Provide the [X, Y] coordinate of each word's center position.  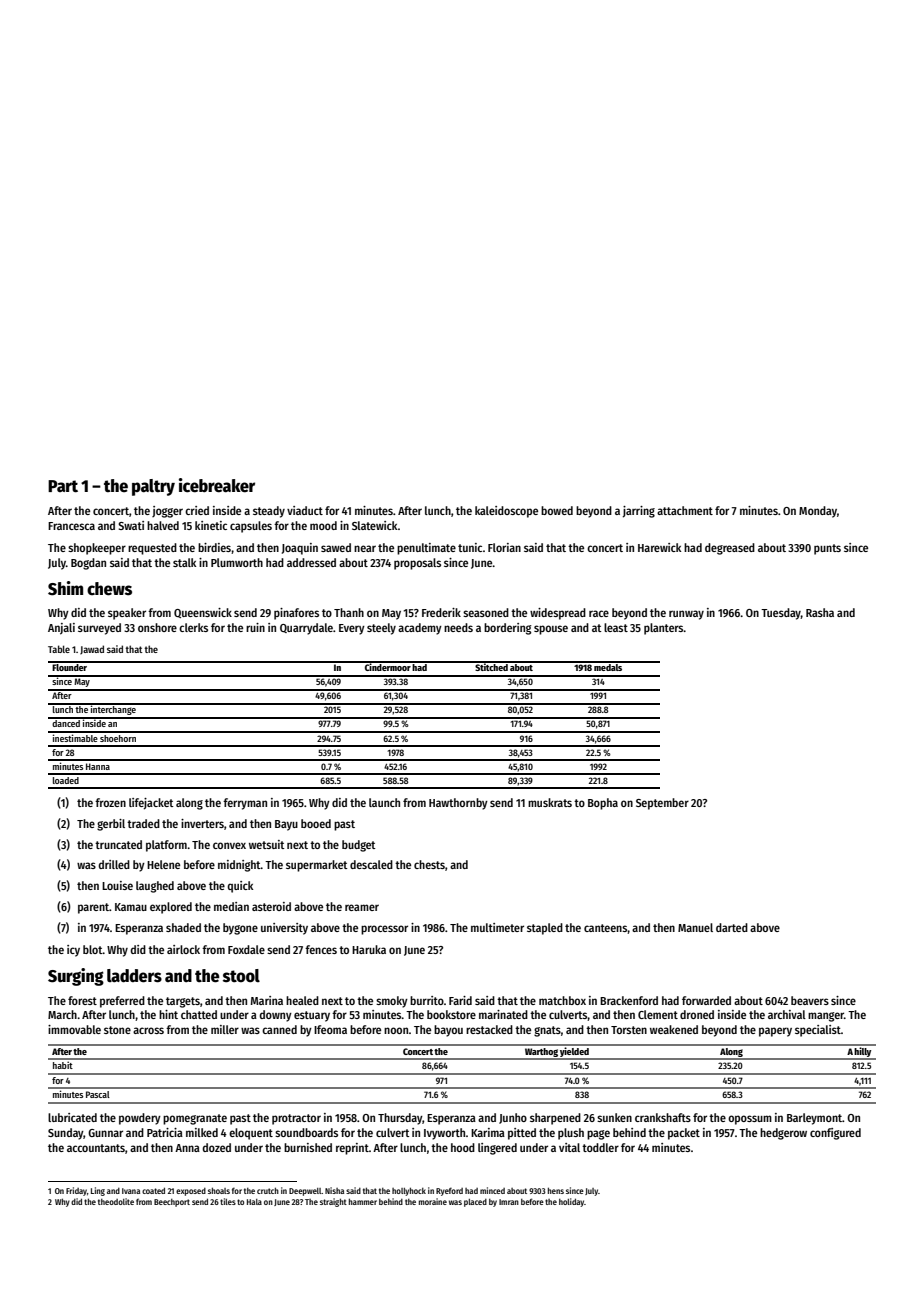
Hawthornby [458, 804]
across [148, 1030]
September [662, 804]
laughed [155, 887]
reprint [352, 1149]
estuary [312, 1016]
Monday [818, 512]
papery [775, 1032]
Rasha [820, 612]
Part [63, 486]
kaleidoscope [506, 512]
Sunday [66, 1134]
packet [684, 1134]
